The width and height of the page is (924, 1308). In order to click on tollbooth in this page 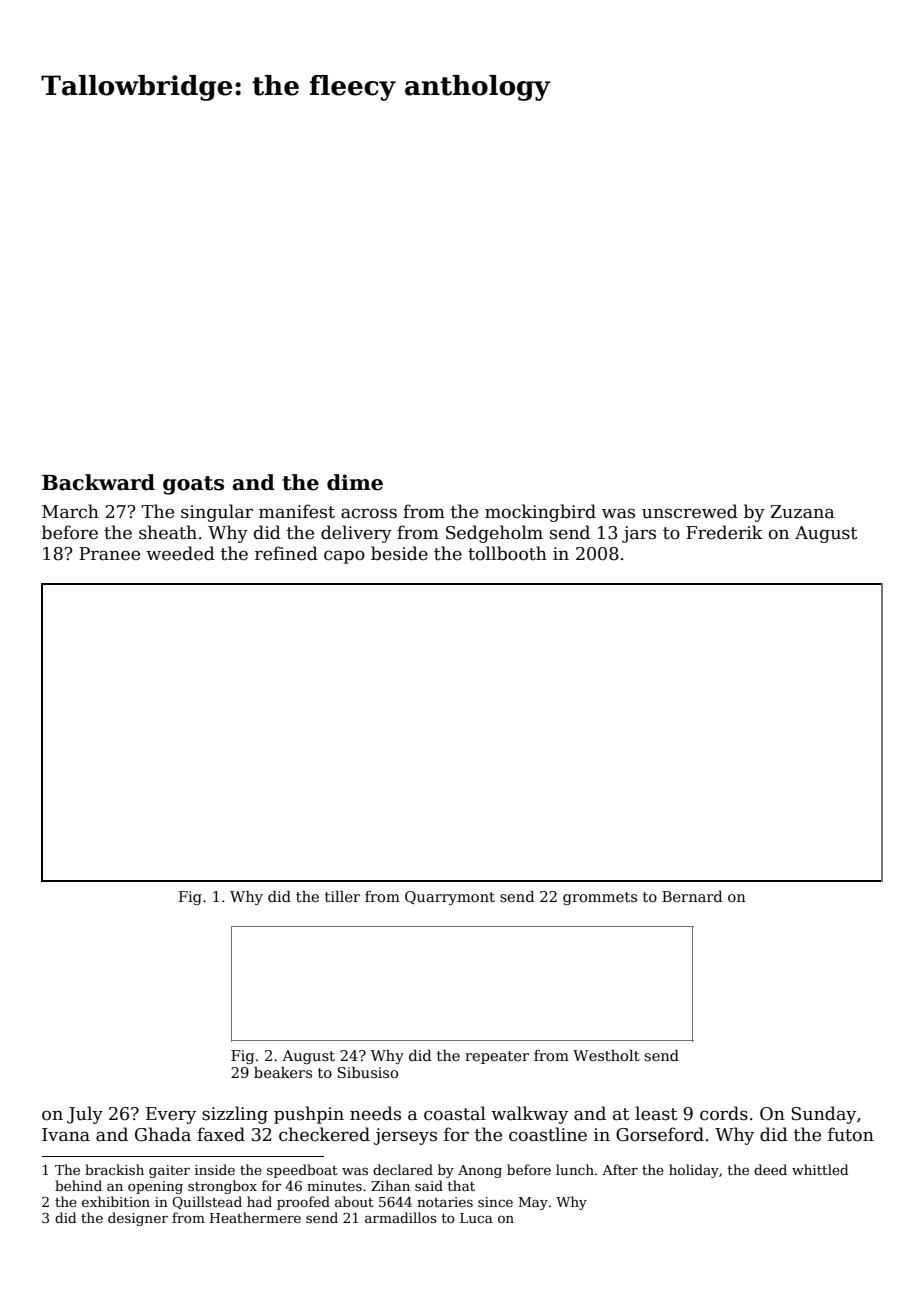, I will do `click(507, 553)`.
